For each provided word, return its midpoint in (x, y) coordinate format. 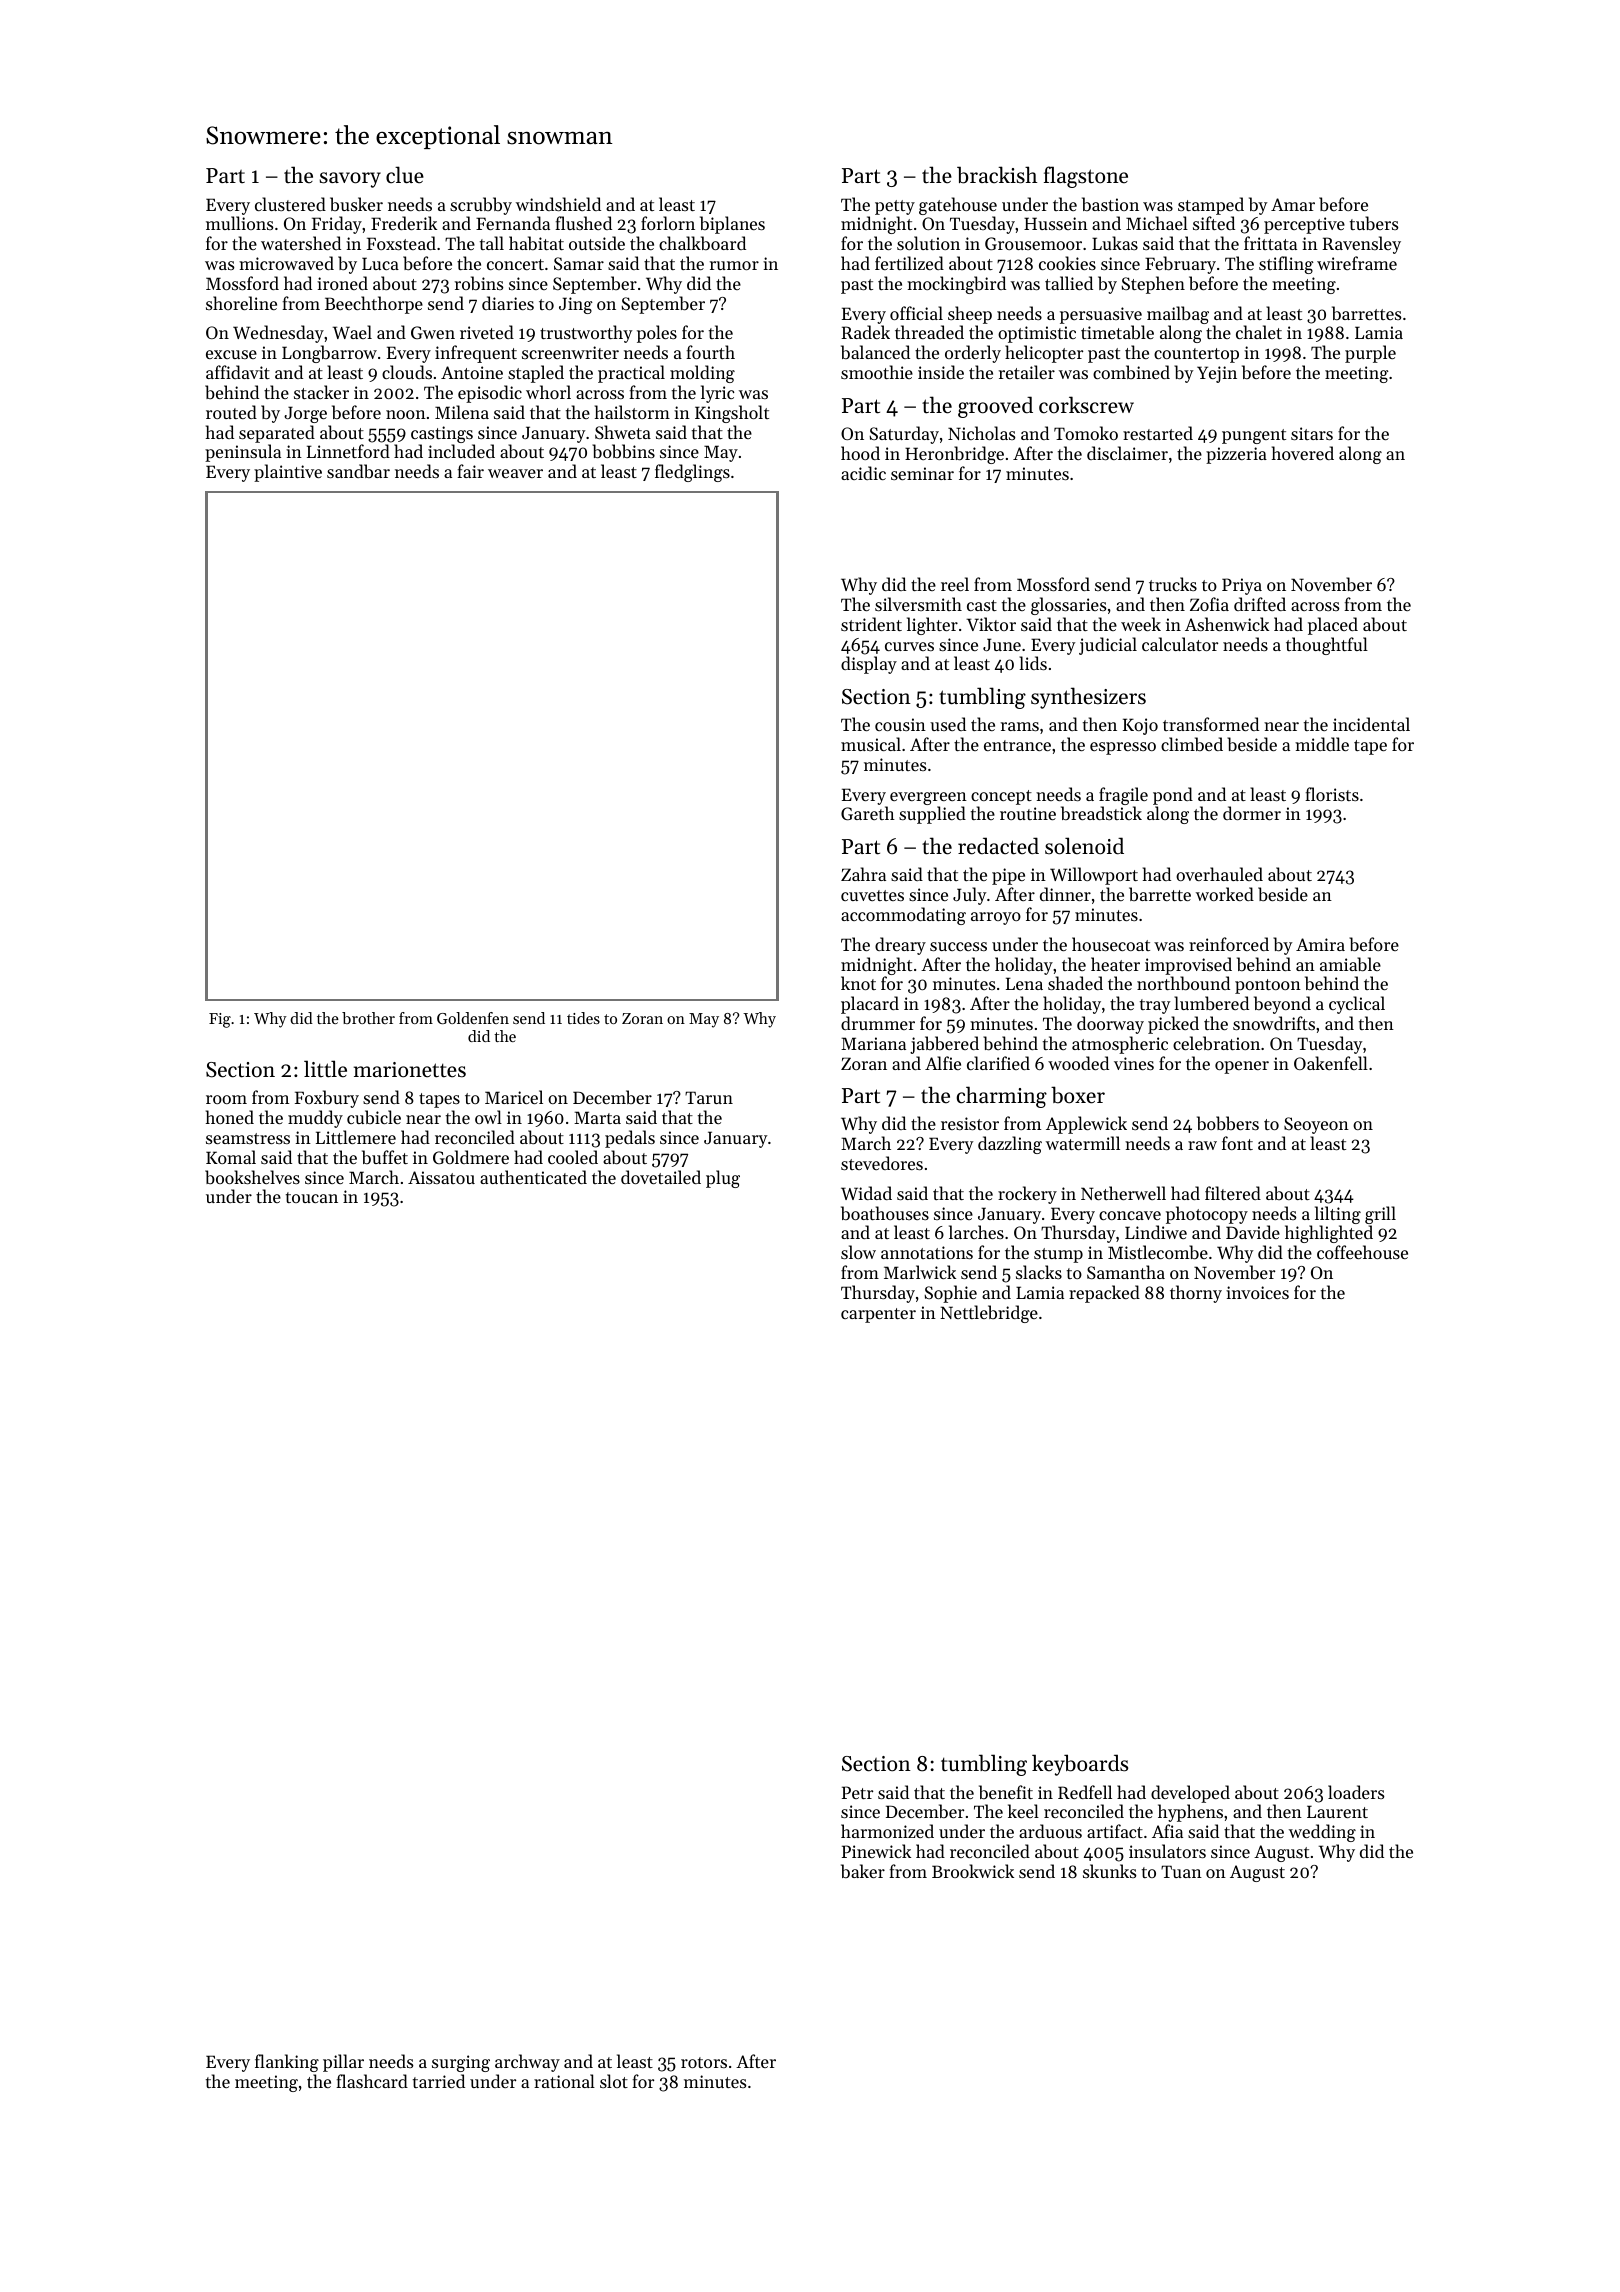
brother (368, 1018)
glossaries (1068, 606)
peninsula (243, 453)
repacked (1104, 1294)
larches (976, 1232)
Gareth (868, 813)
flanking (287, 2063)
